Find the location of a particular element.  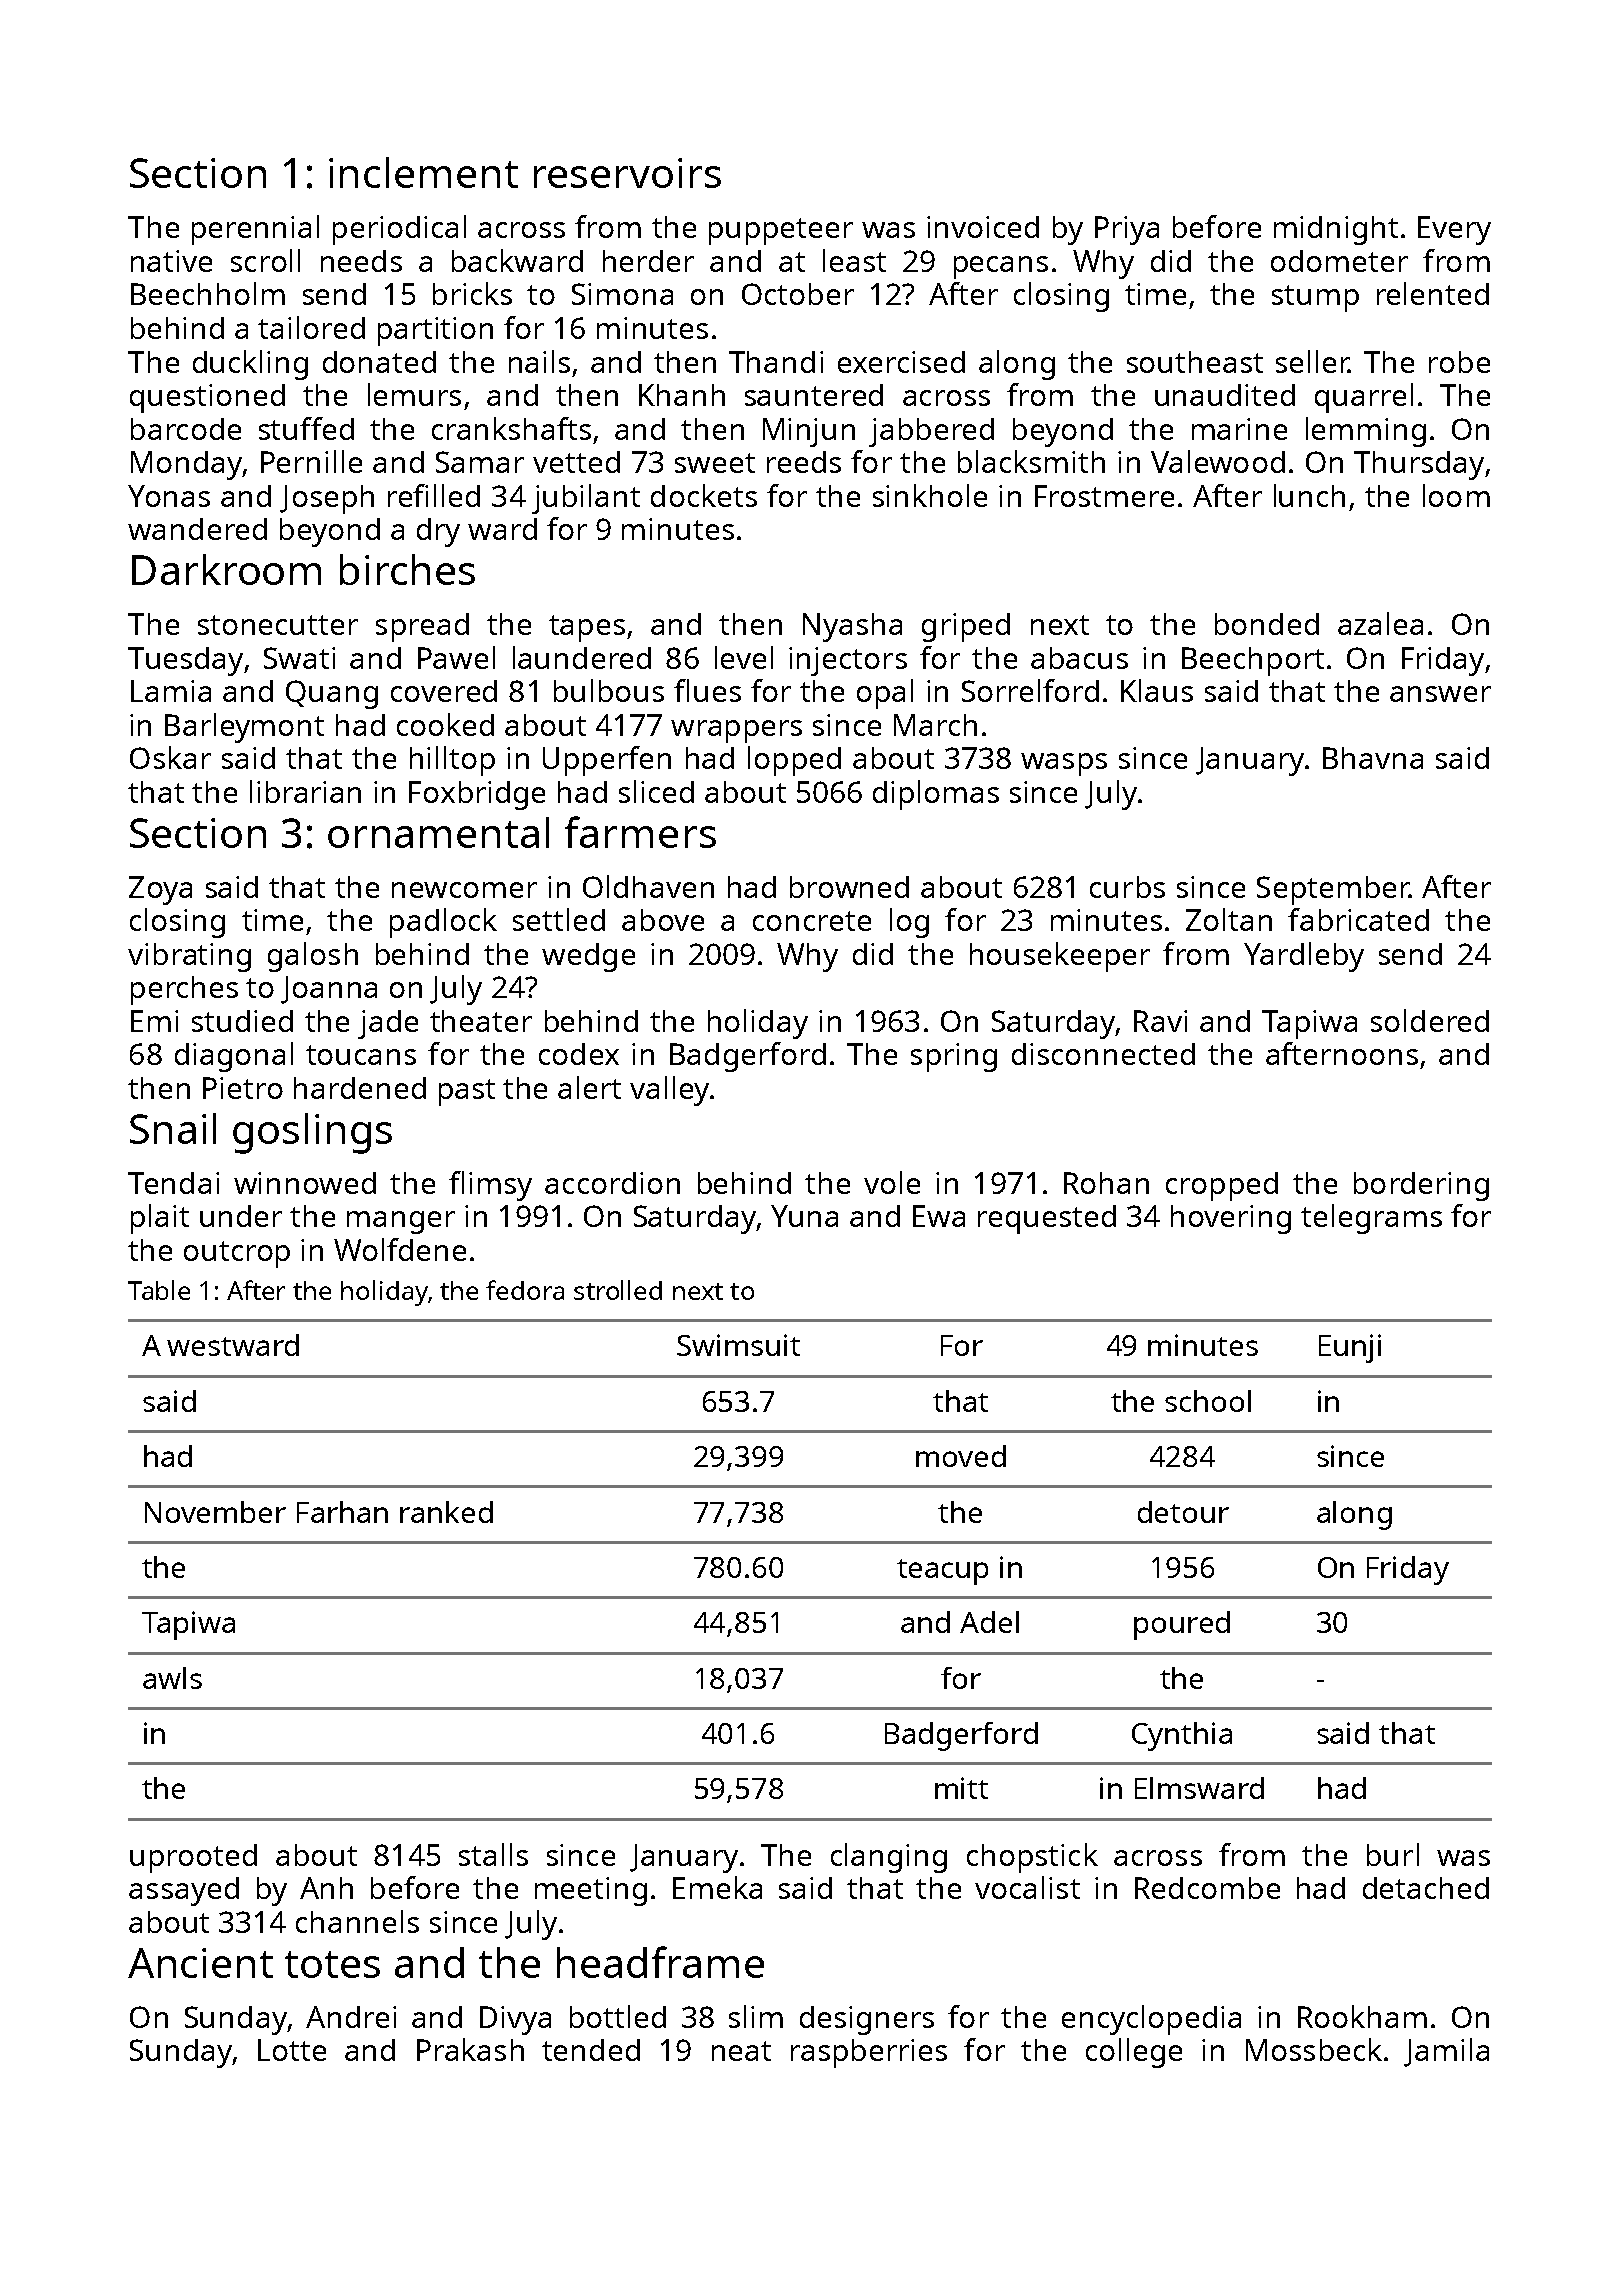

awls is located at coordinates (172, 1678).
